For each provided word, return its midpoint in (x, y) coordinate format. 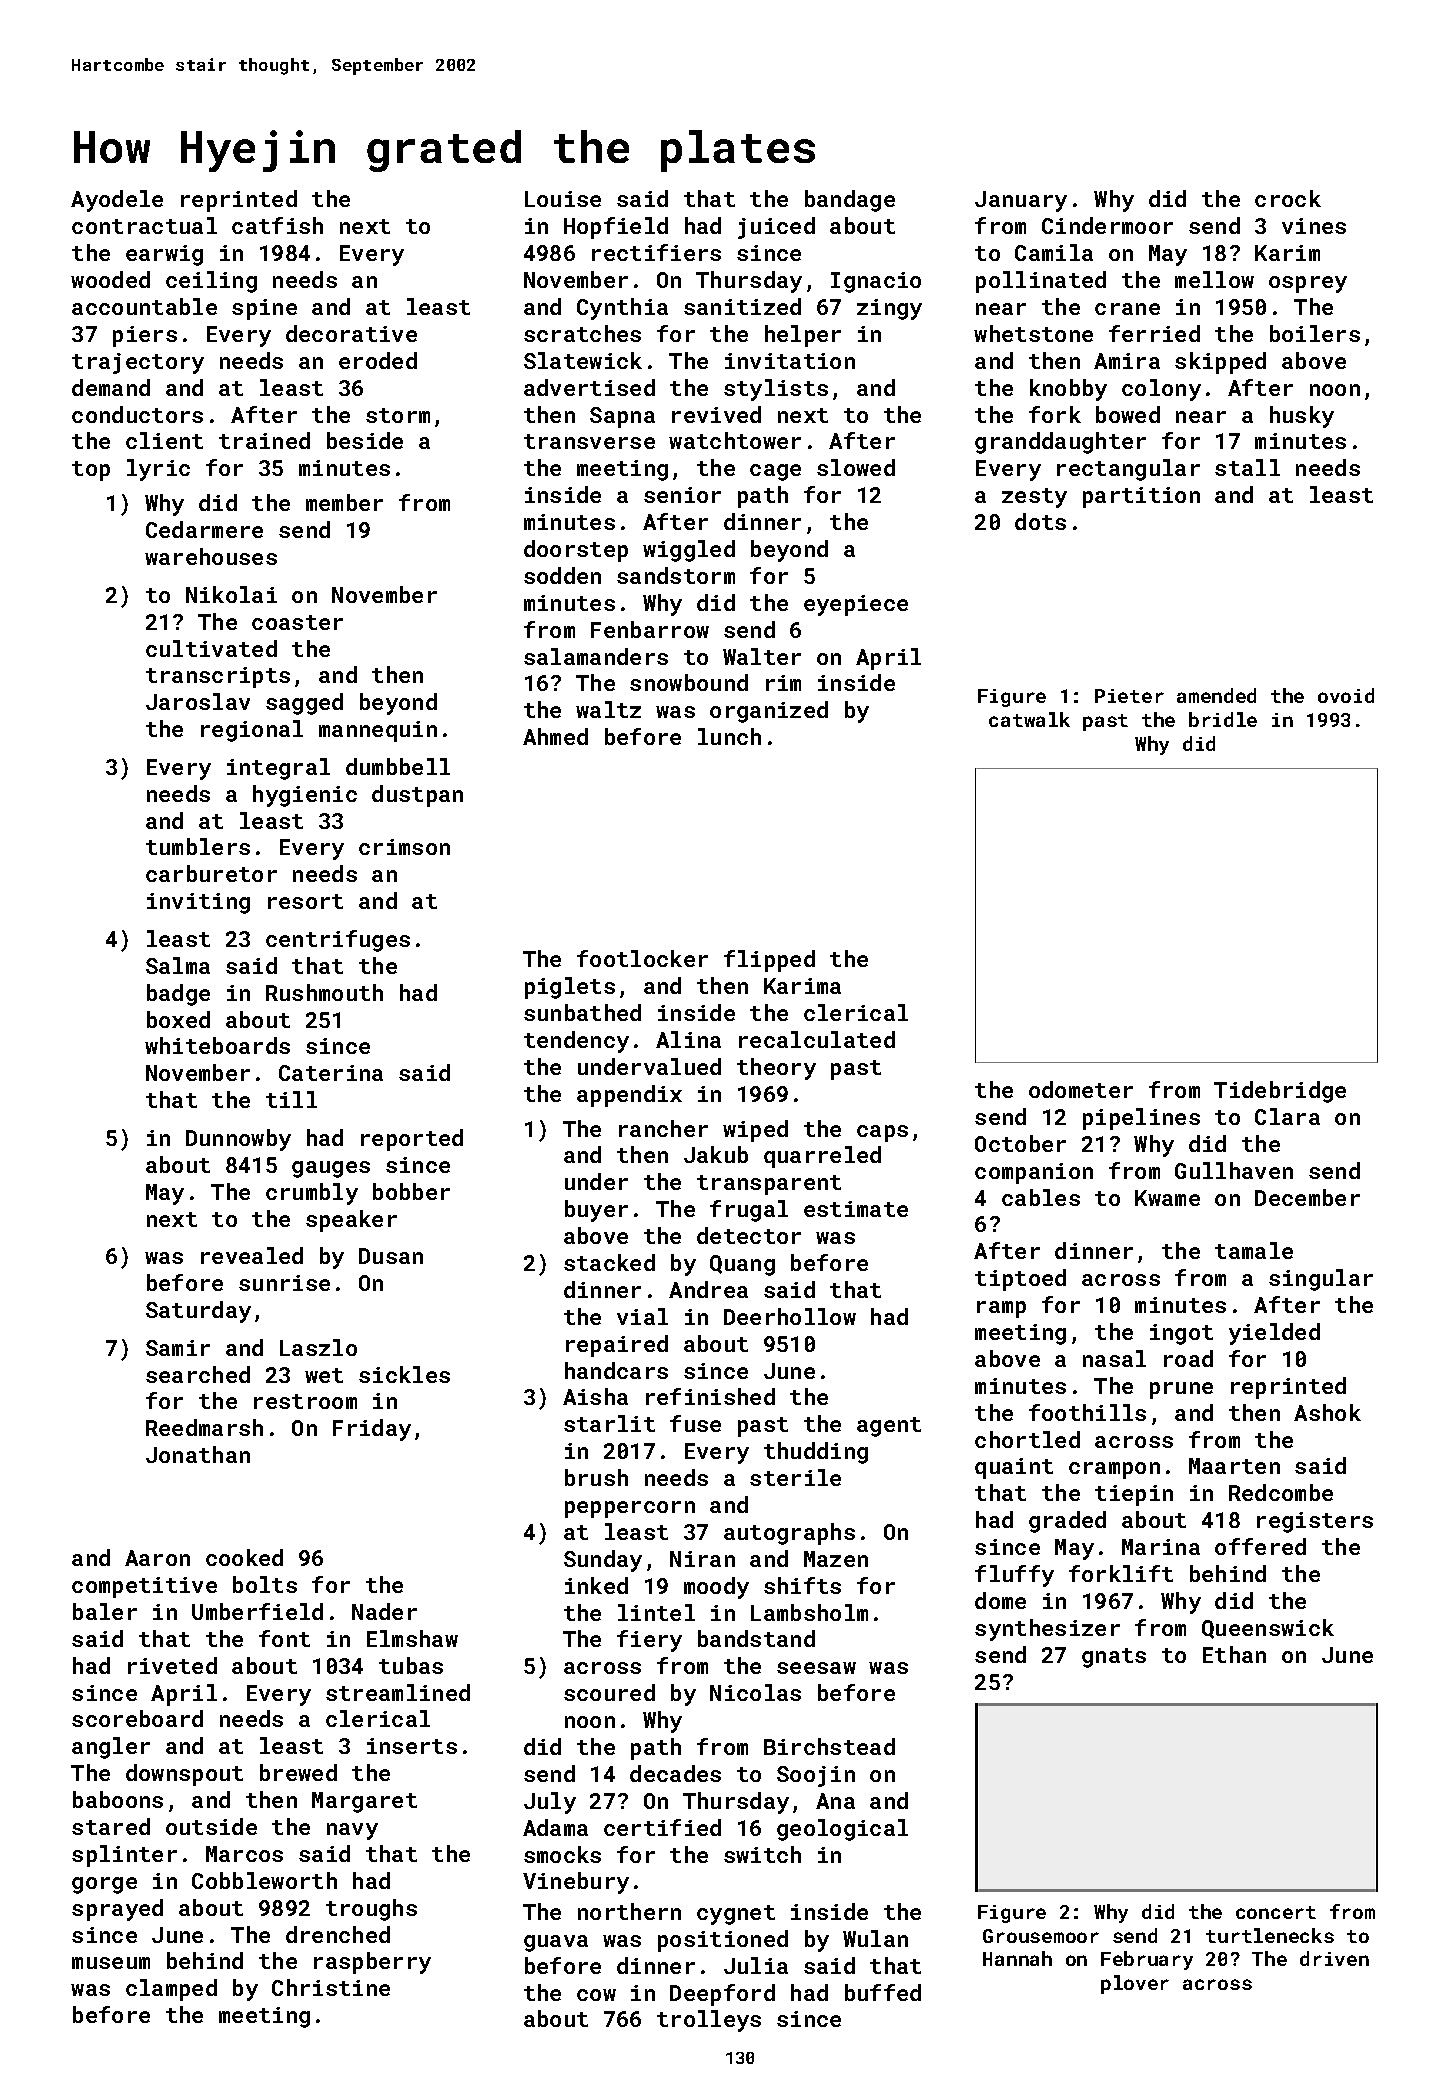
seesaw (816, 1668)
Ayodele (117, 201)
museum (111, 1963)
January (1021, 201)
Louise (563, 199)
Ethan (1234, 1654)
